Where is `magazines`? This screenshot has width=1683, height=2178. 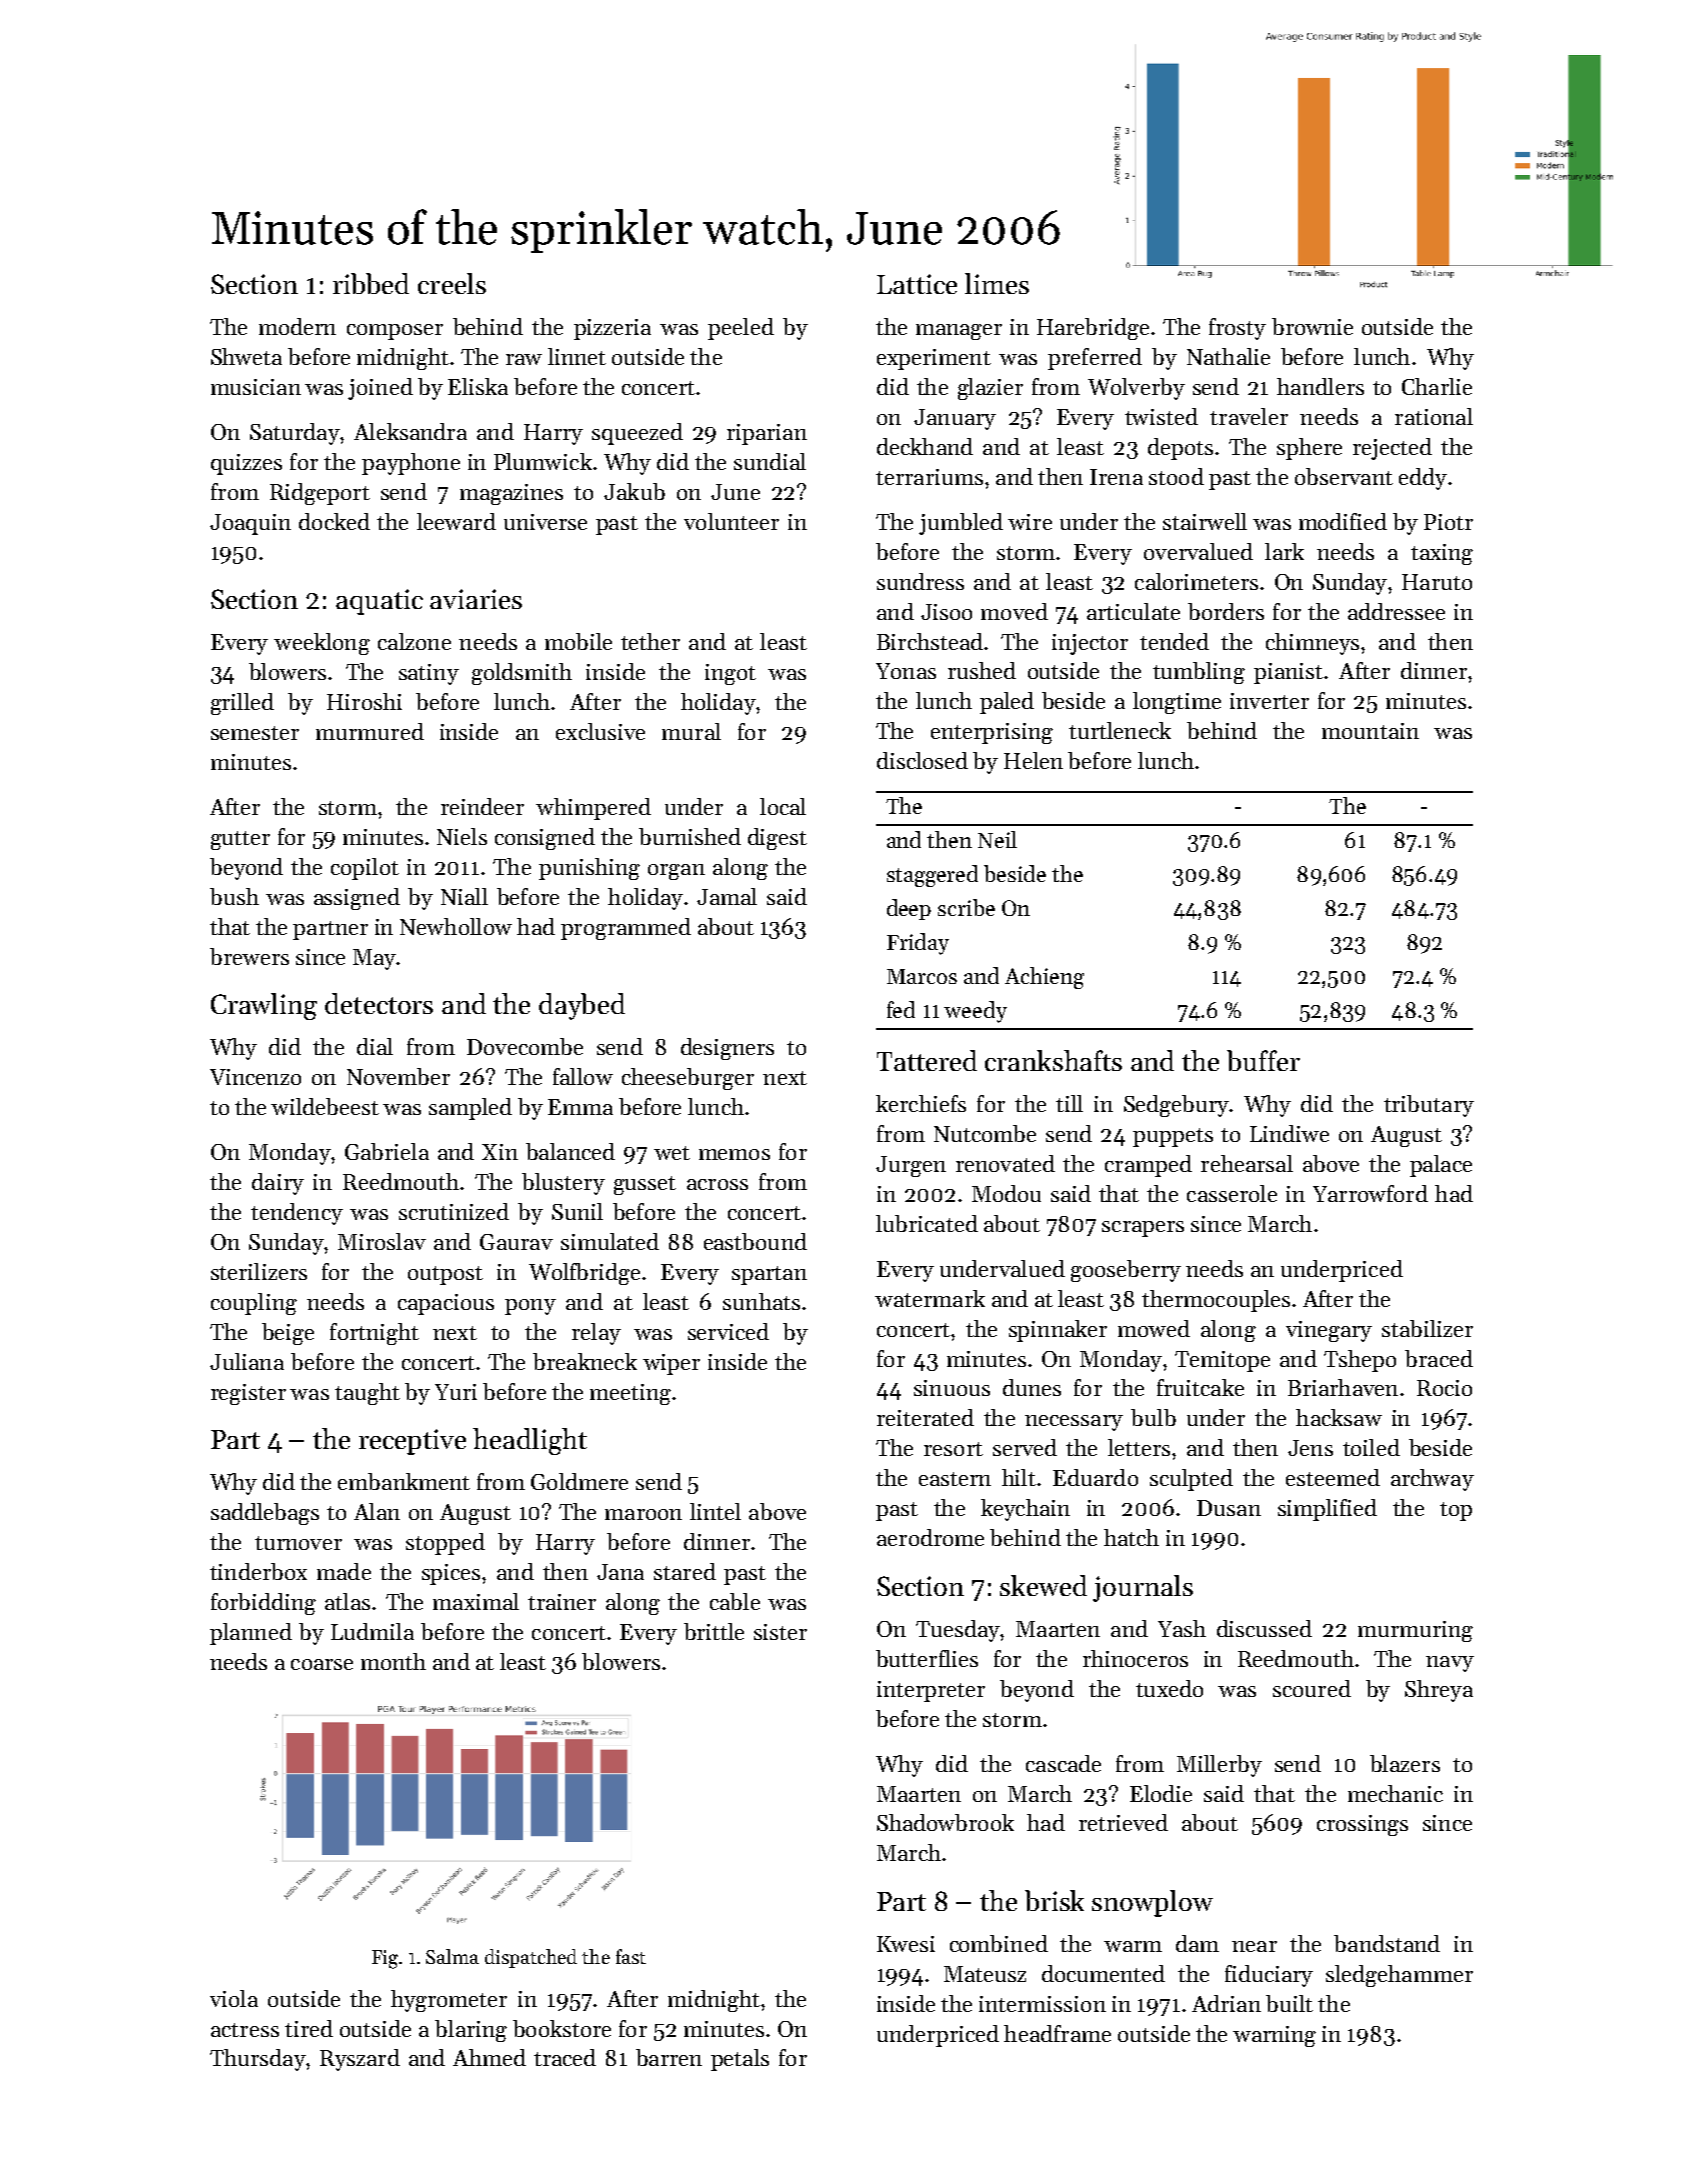
magazines is located at coordinates (511, 494).
